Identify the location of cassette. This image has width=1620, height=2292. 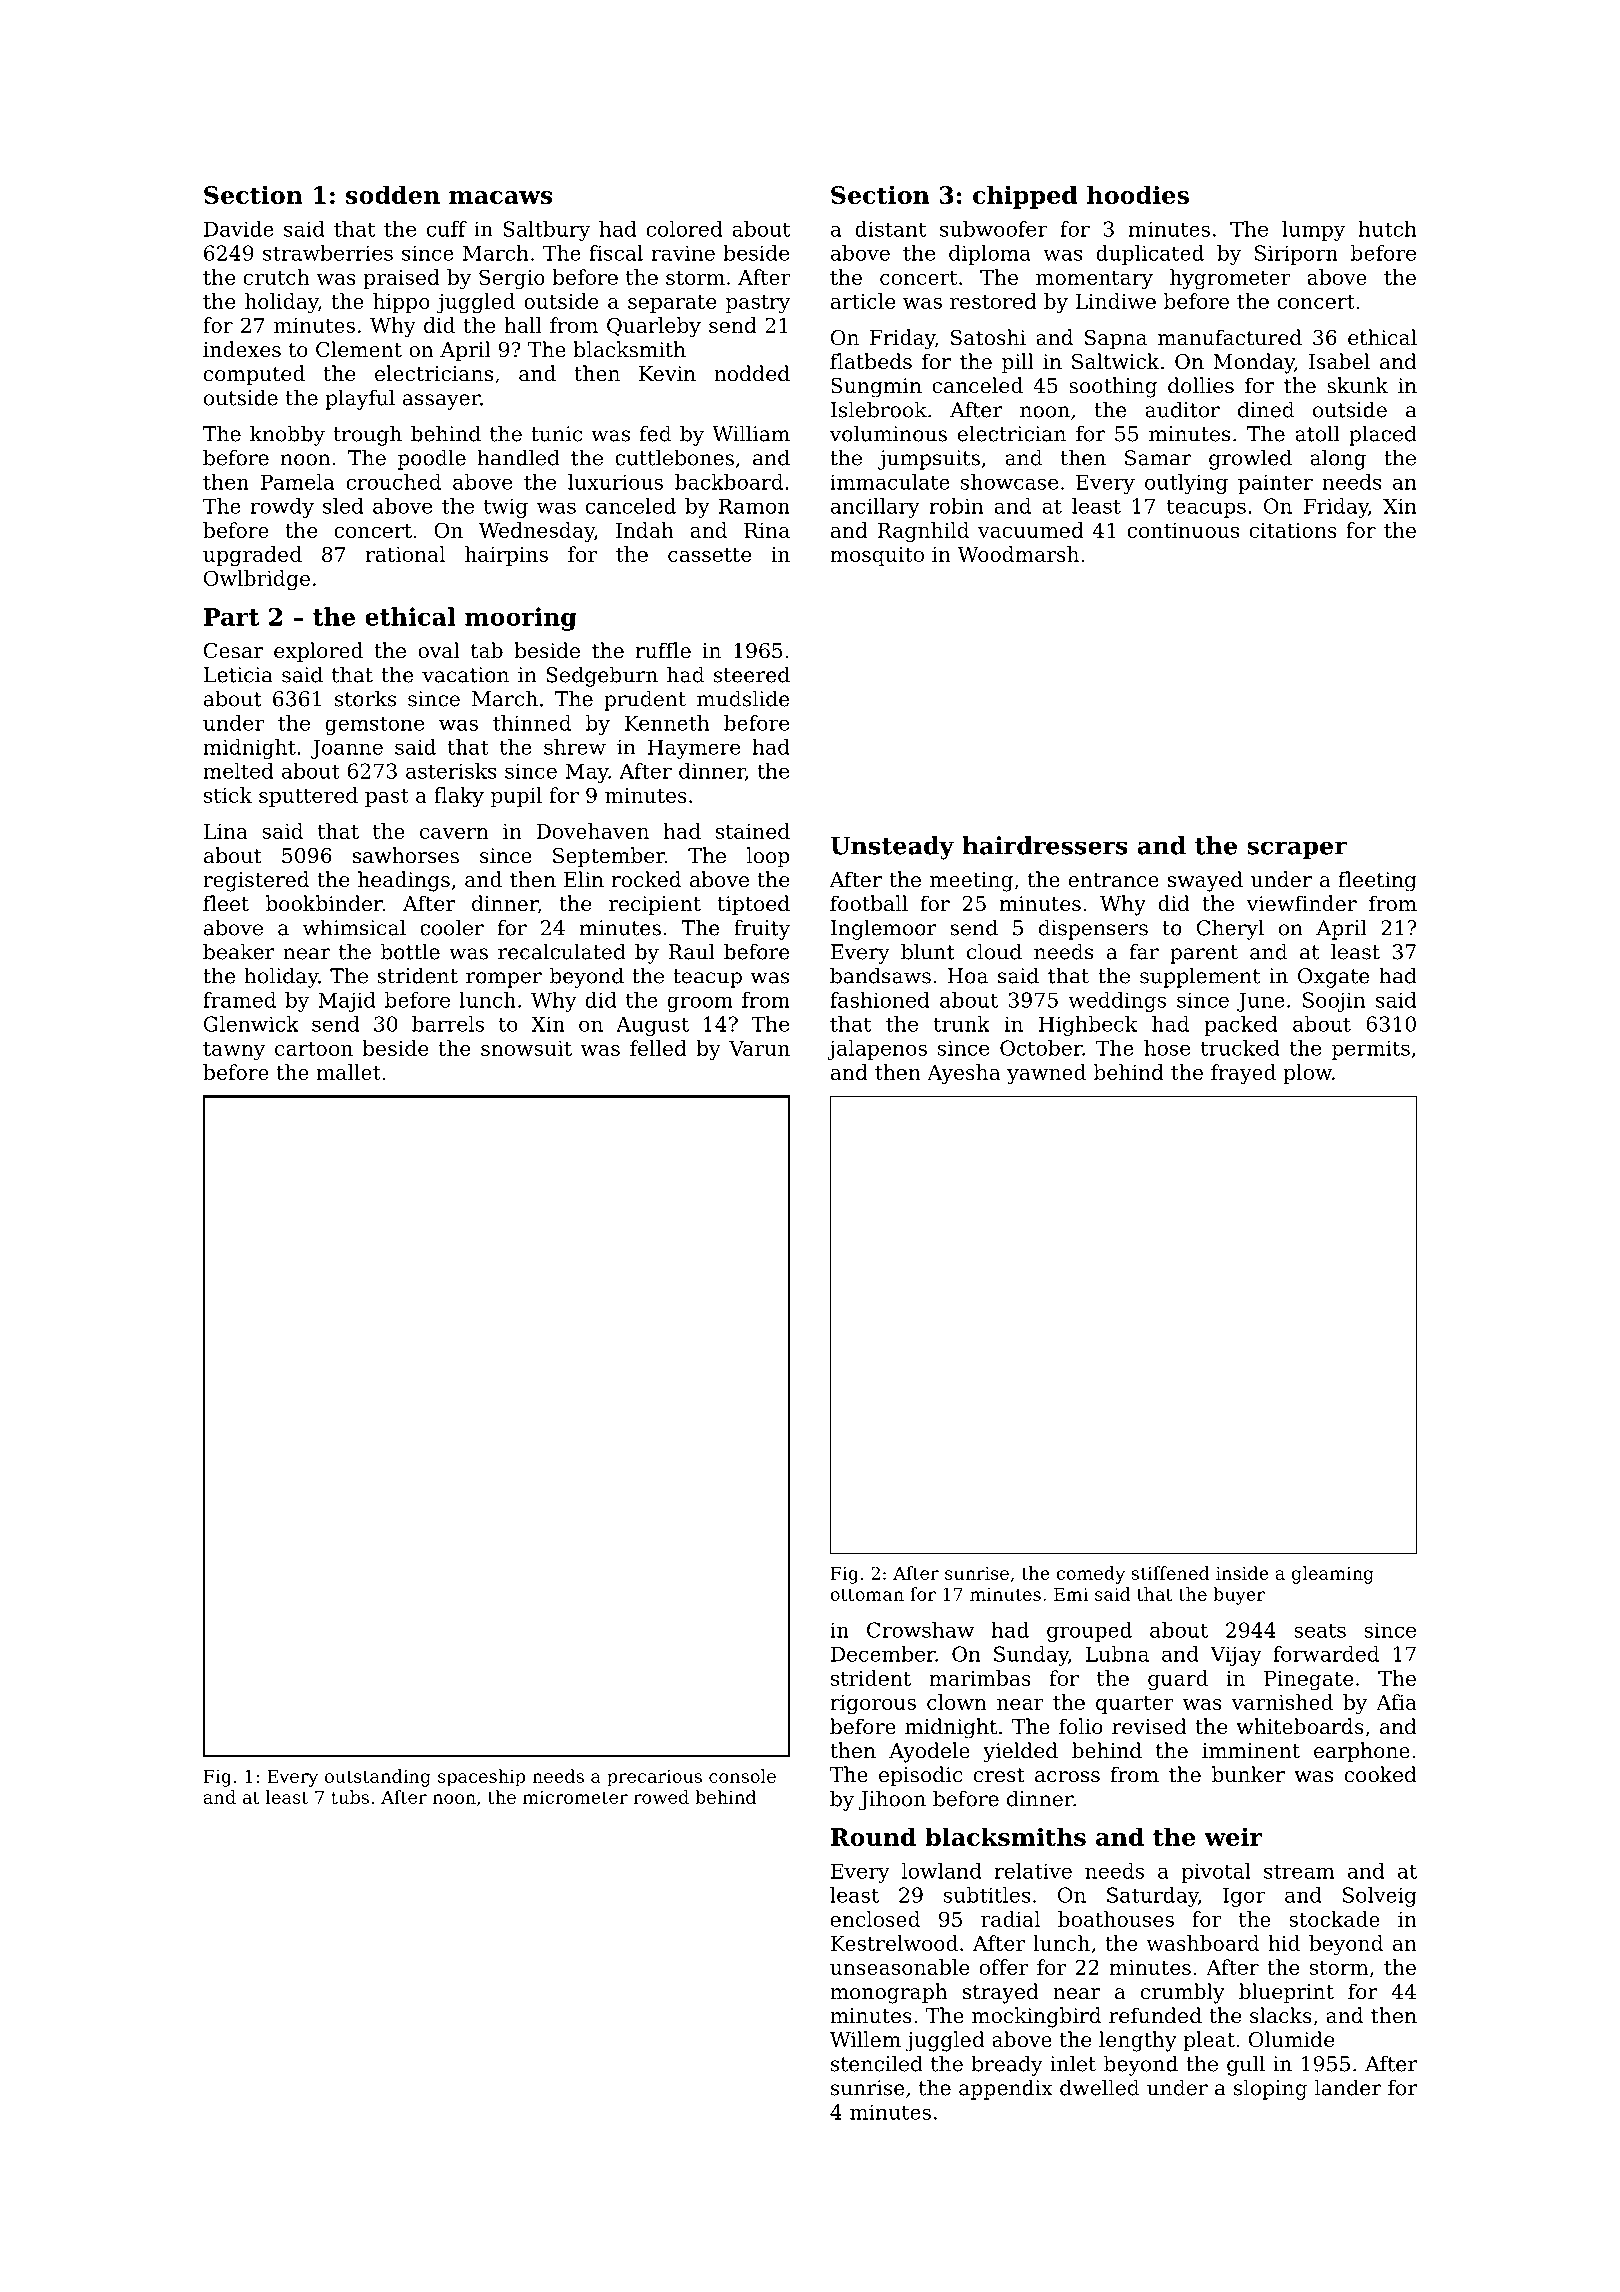
(709, 555).
